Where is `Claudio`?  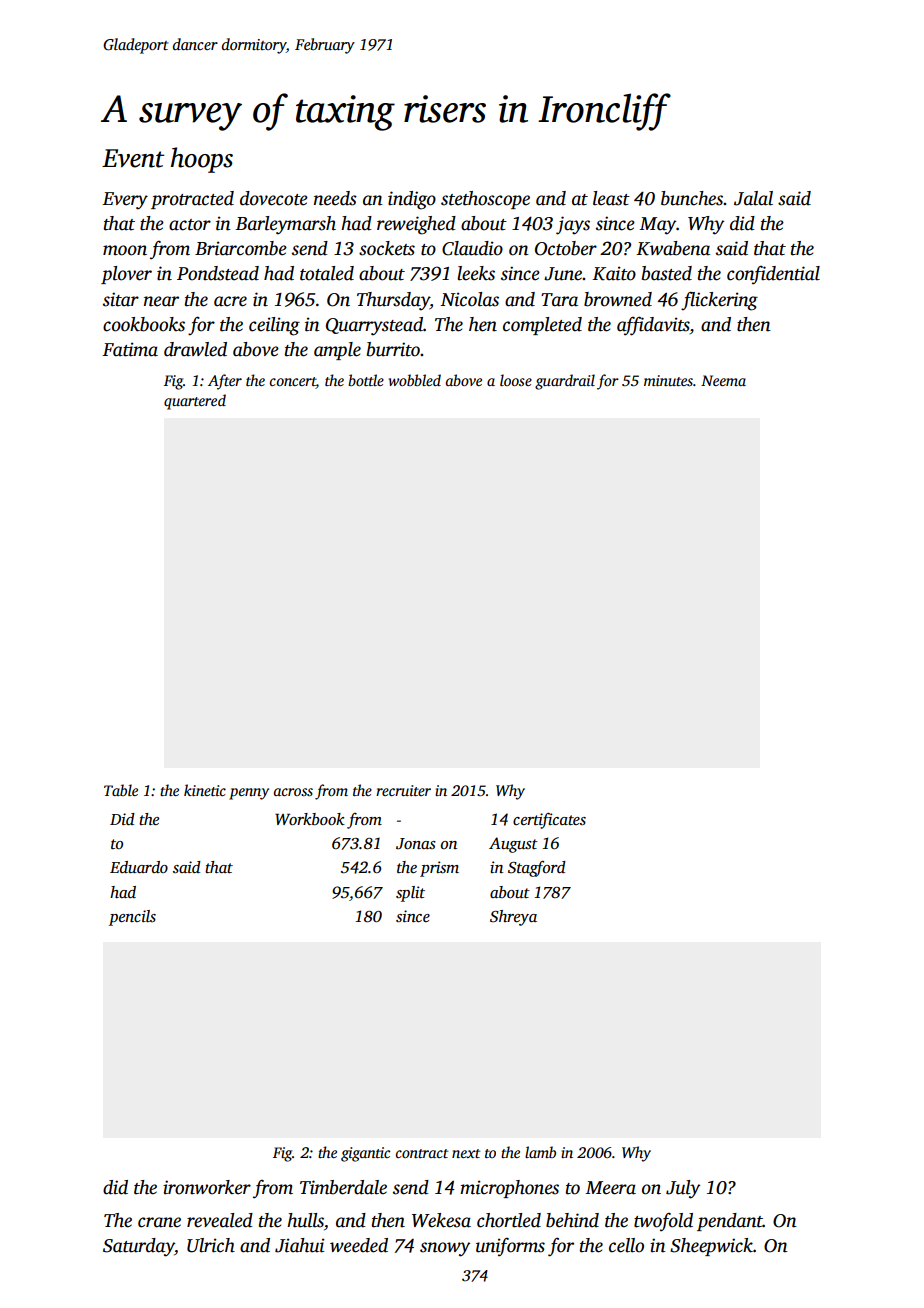 Claudio is located at coordinates (472, 248).
